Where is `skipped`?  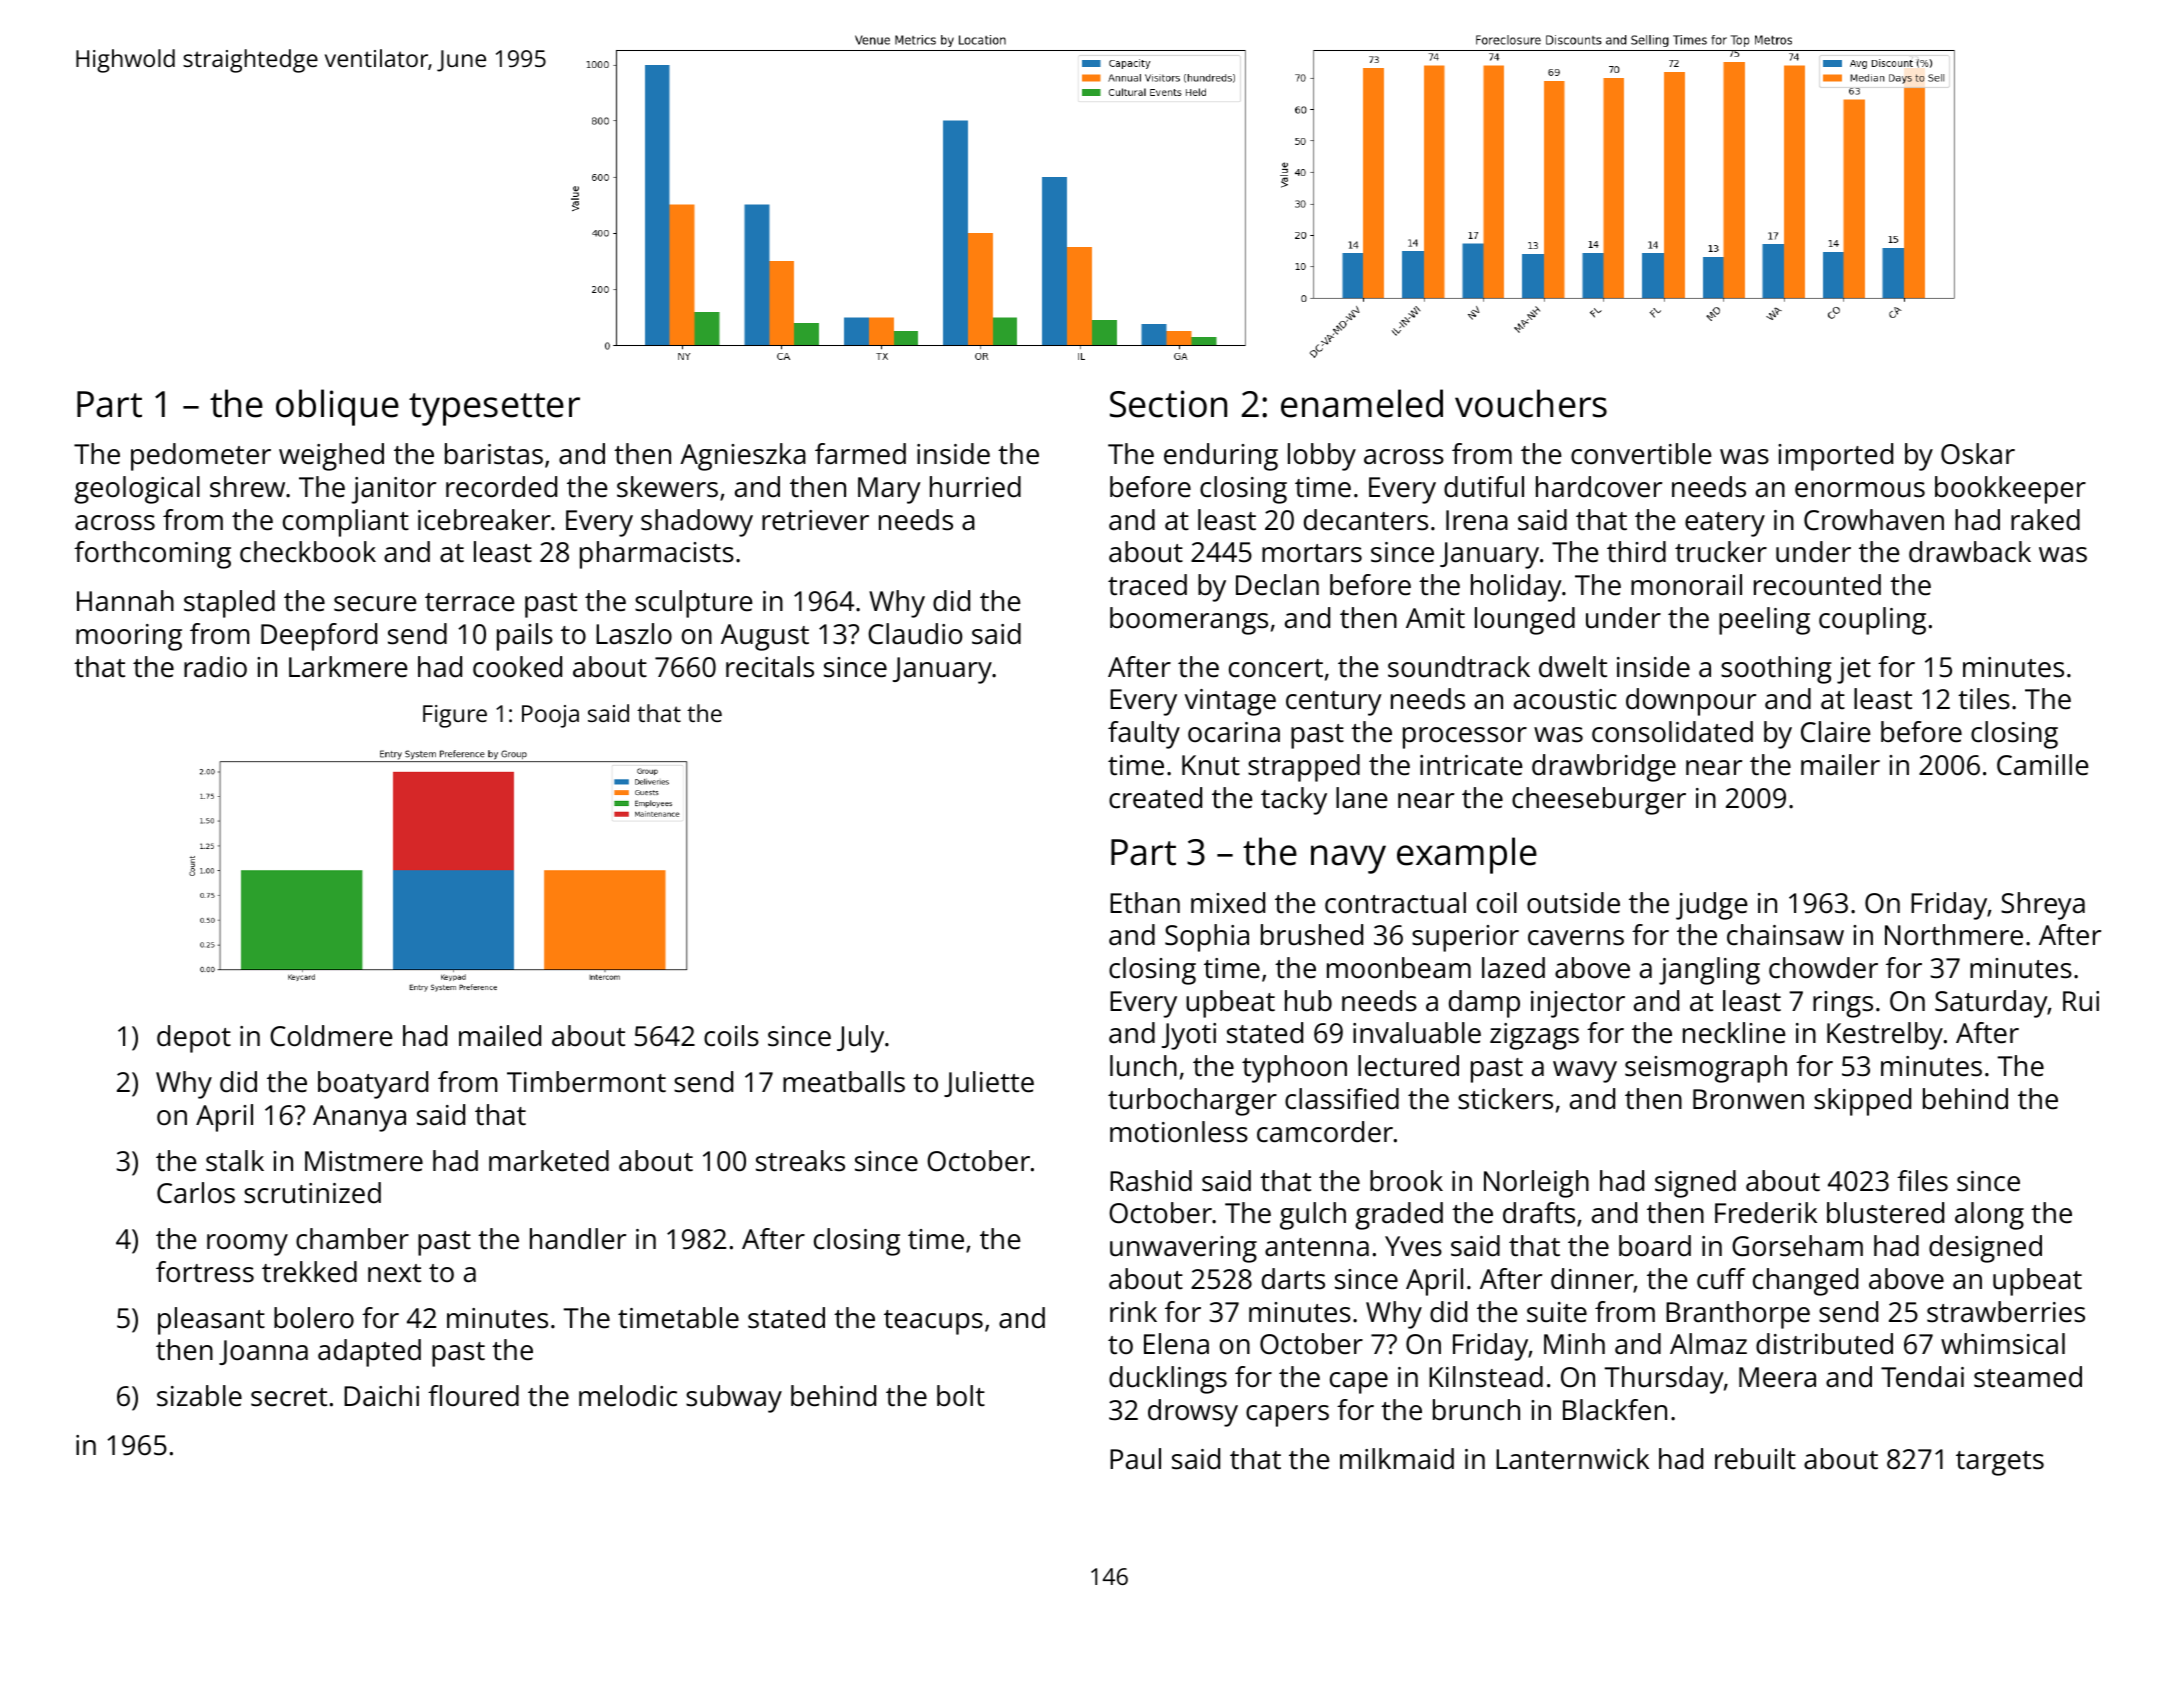 skipped is located at coordinates (1862, 1102).
